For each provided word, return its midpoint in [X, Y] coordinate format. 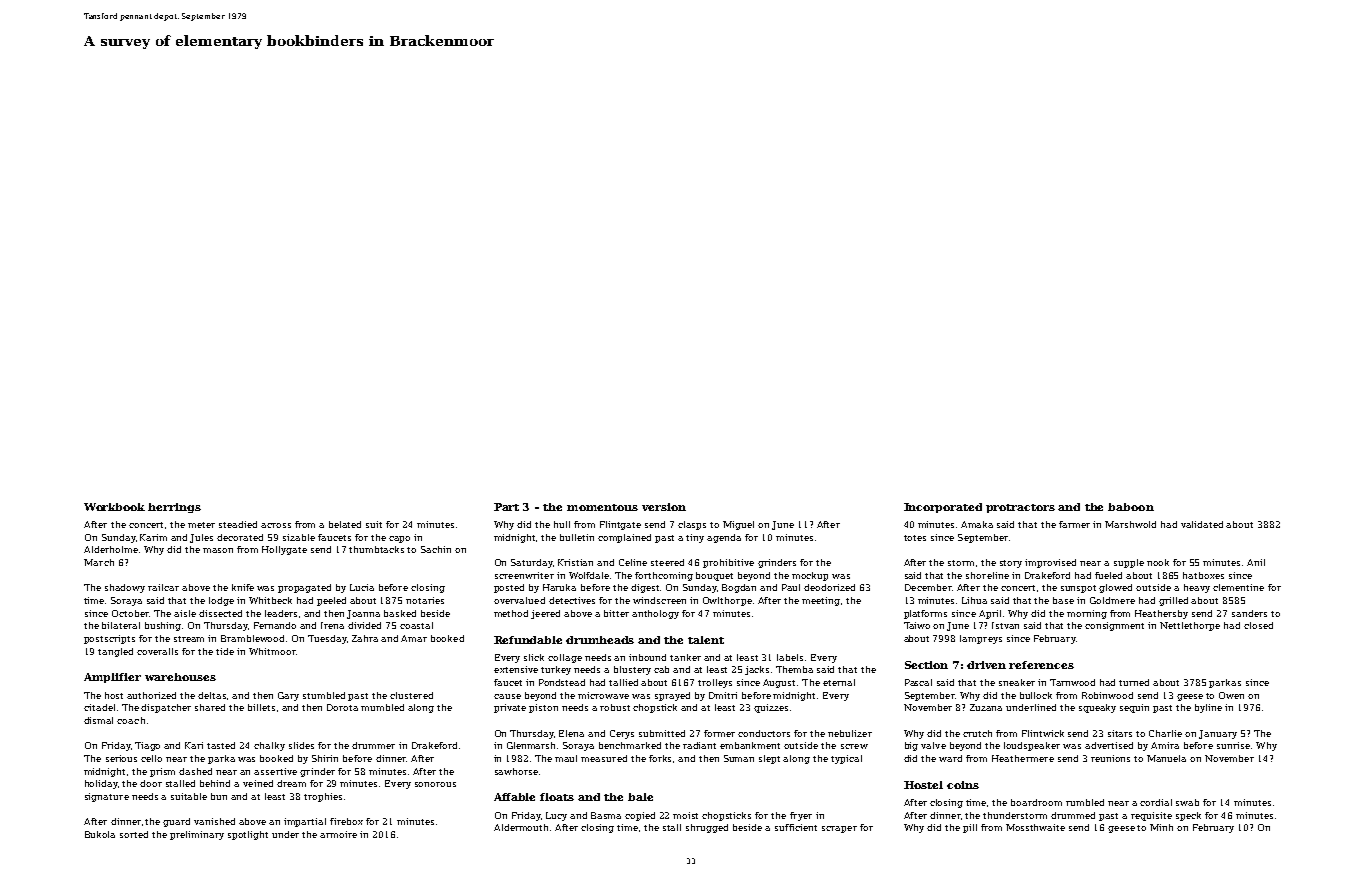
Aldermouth [521, 827]
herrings [174, 508]
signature [107, 797]
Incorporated [943, 508]
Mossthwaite [1035, 827]
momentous [602, 507]
